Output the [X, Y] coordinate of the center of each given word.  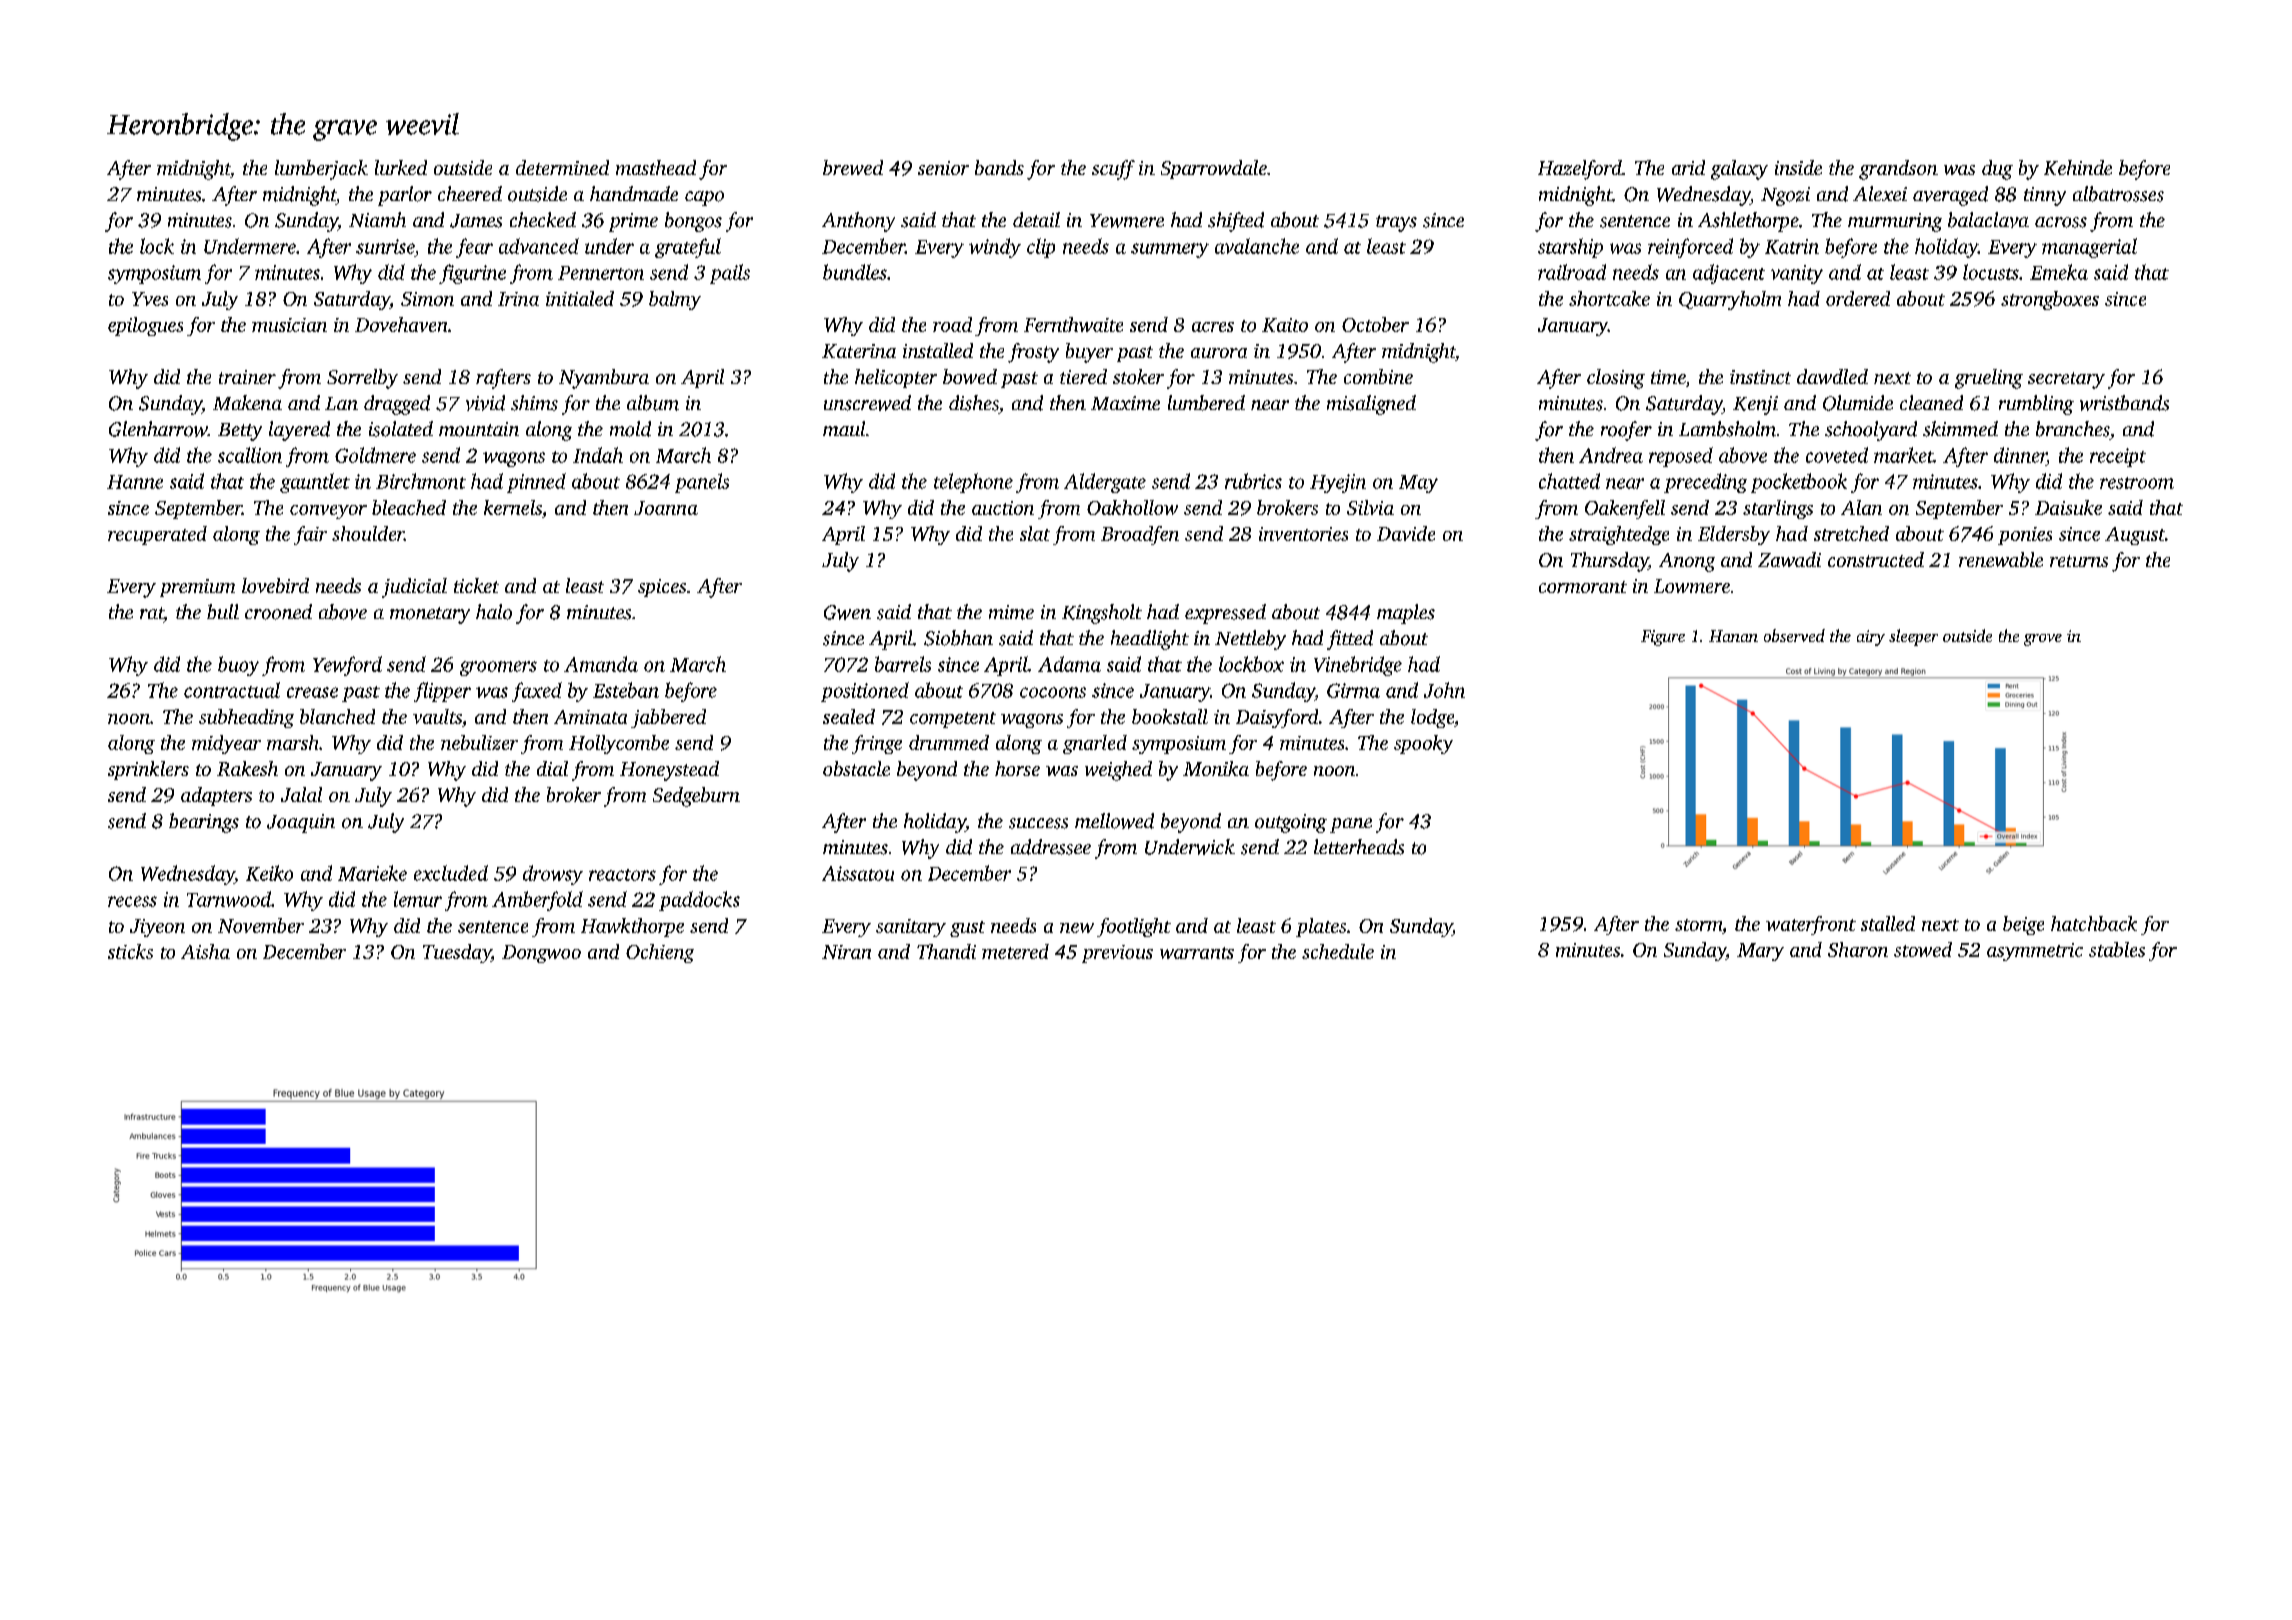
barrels [903, 664]
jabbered [668, 718]
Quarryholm [1730, 300]
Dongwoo [541, 954]
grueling [1989, 379]
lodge [1432, 718]
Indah [598, 455]
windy [995, 248]
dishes [974, 403]
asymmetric [2035, 952]
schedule [1338, 951]
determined [562, 167]
